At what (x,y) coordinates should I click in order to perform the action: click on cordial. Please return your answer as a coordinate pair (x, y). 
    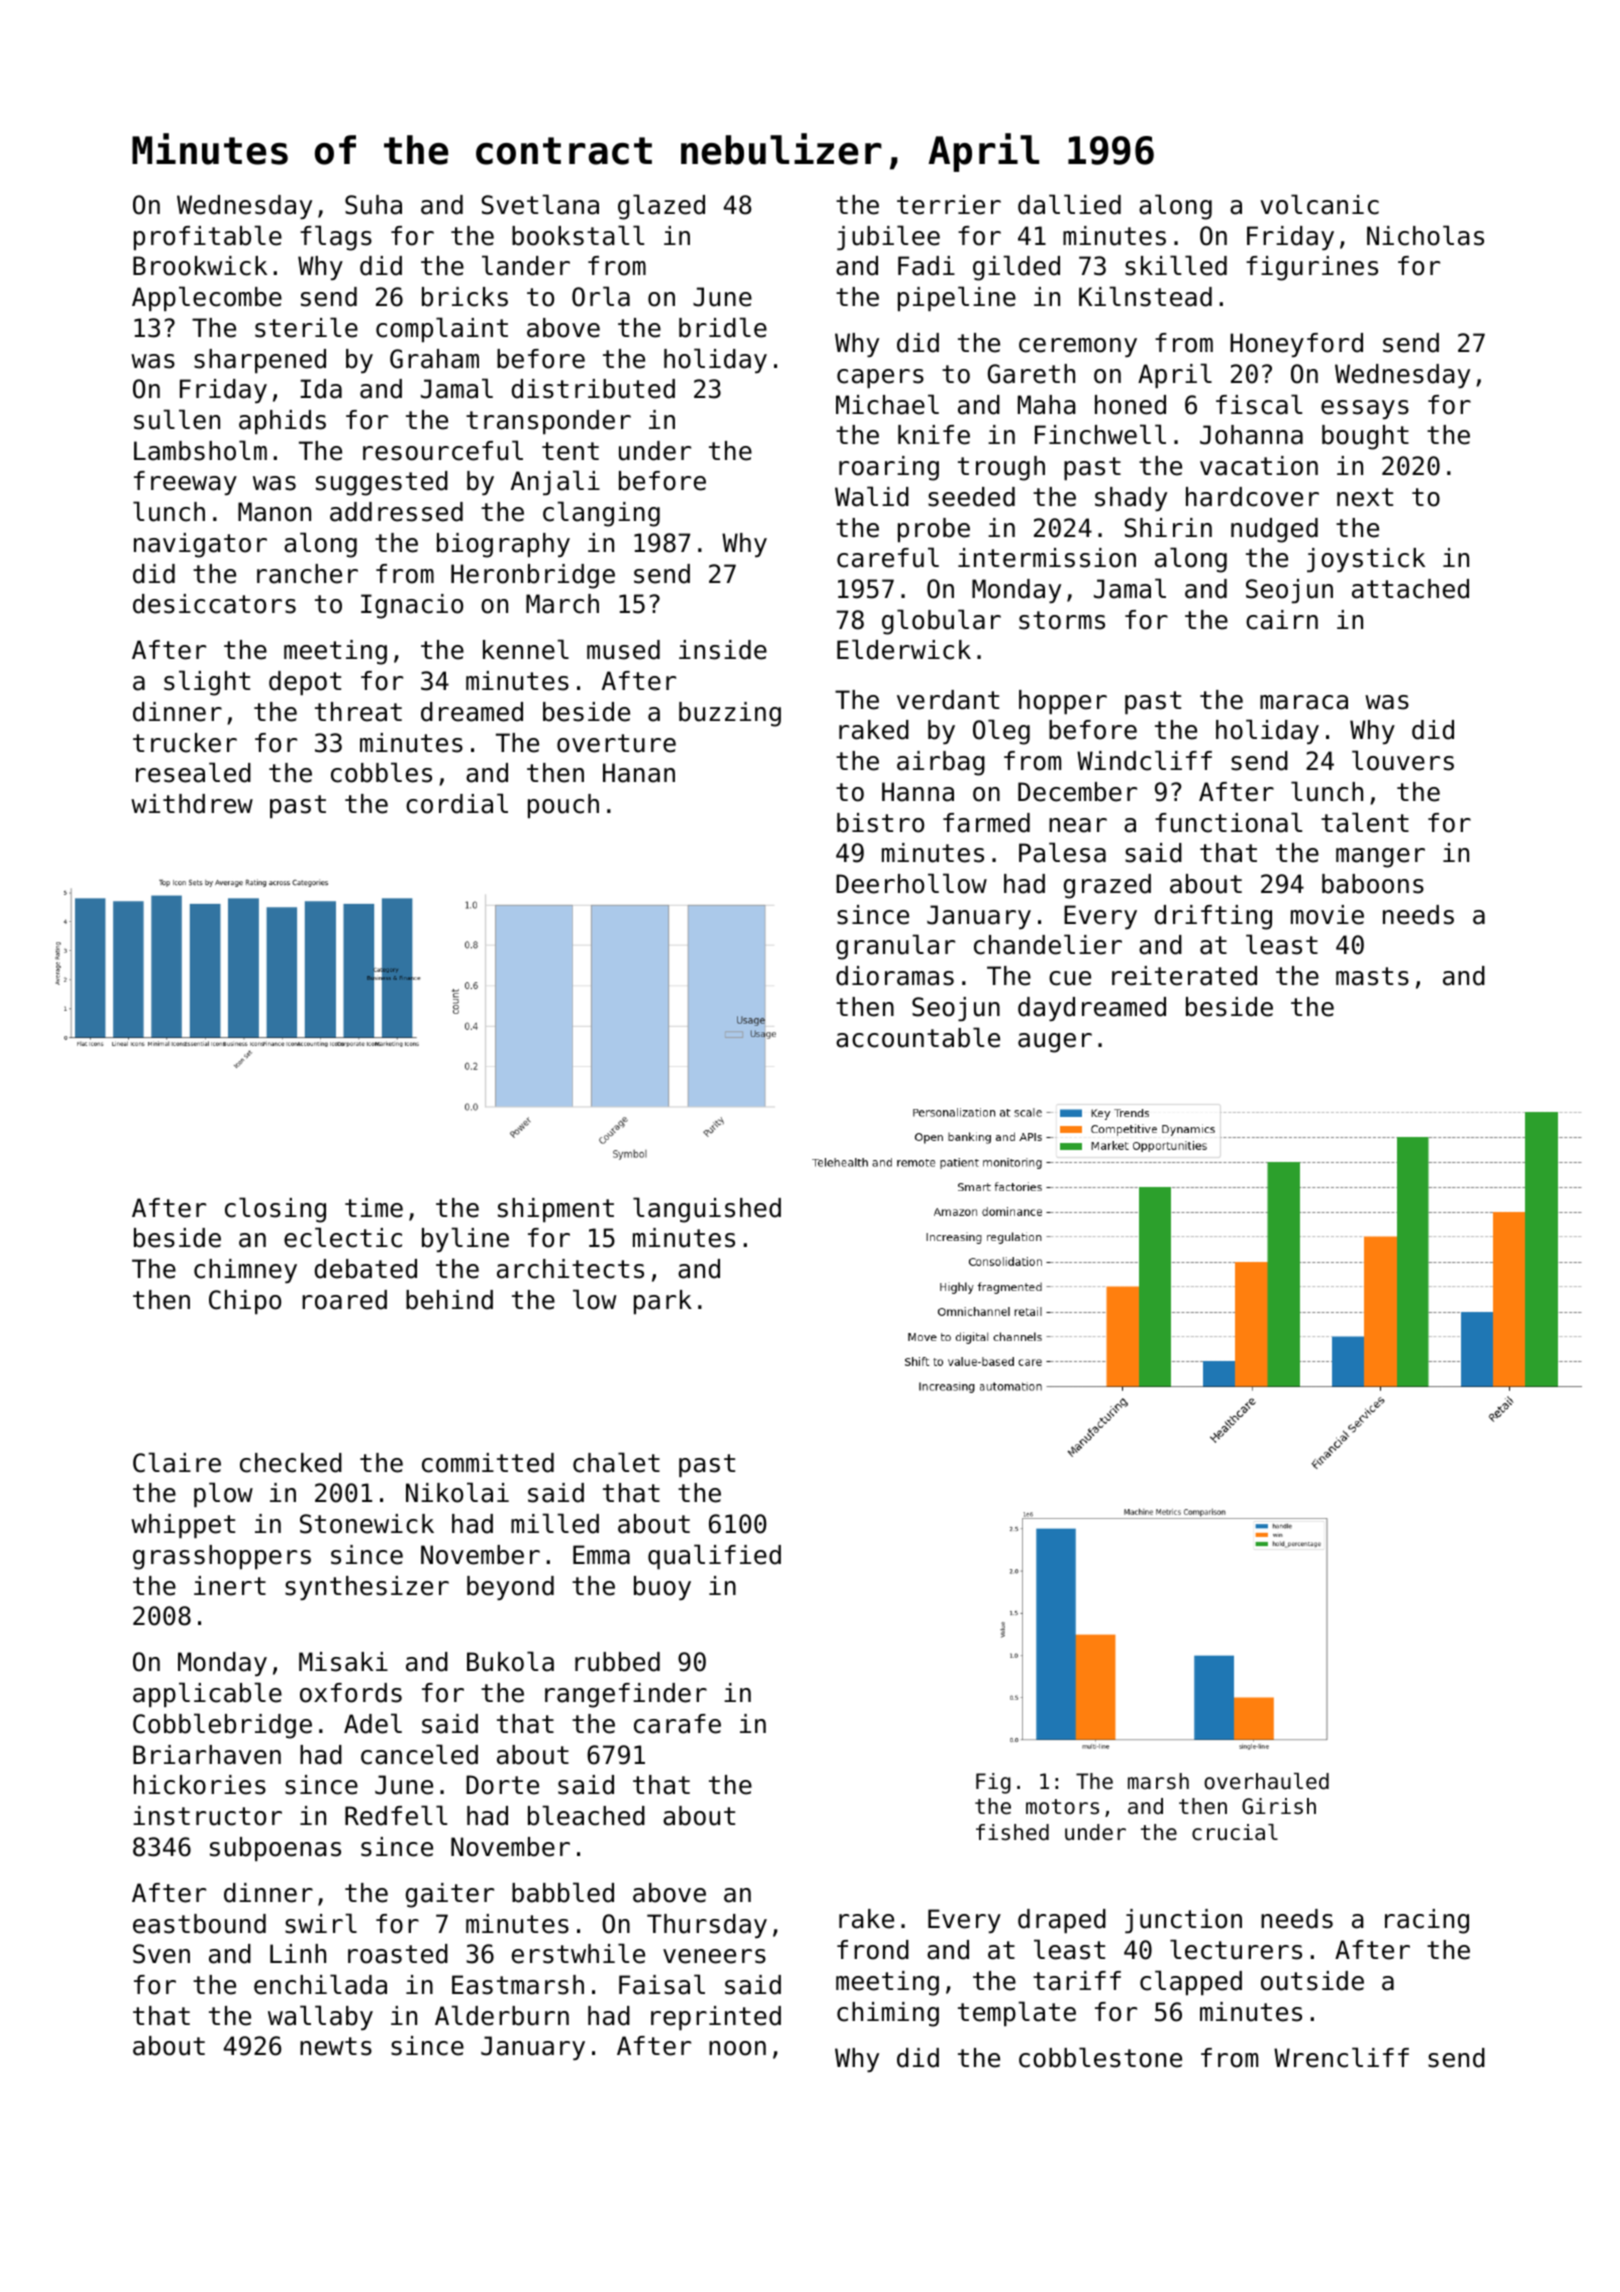
    Looking at the image, I should click on (457, 803).
